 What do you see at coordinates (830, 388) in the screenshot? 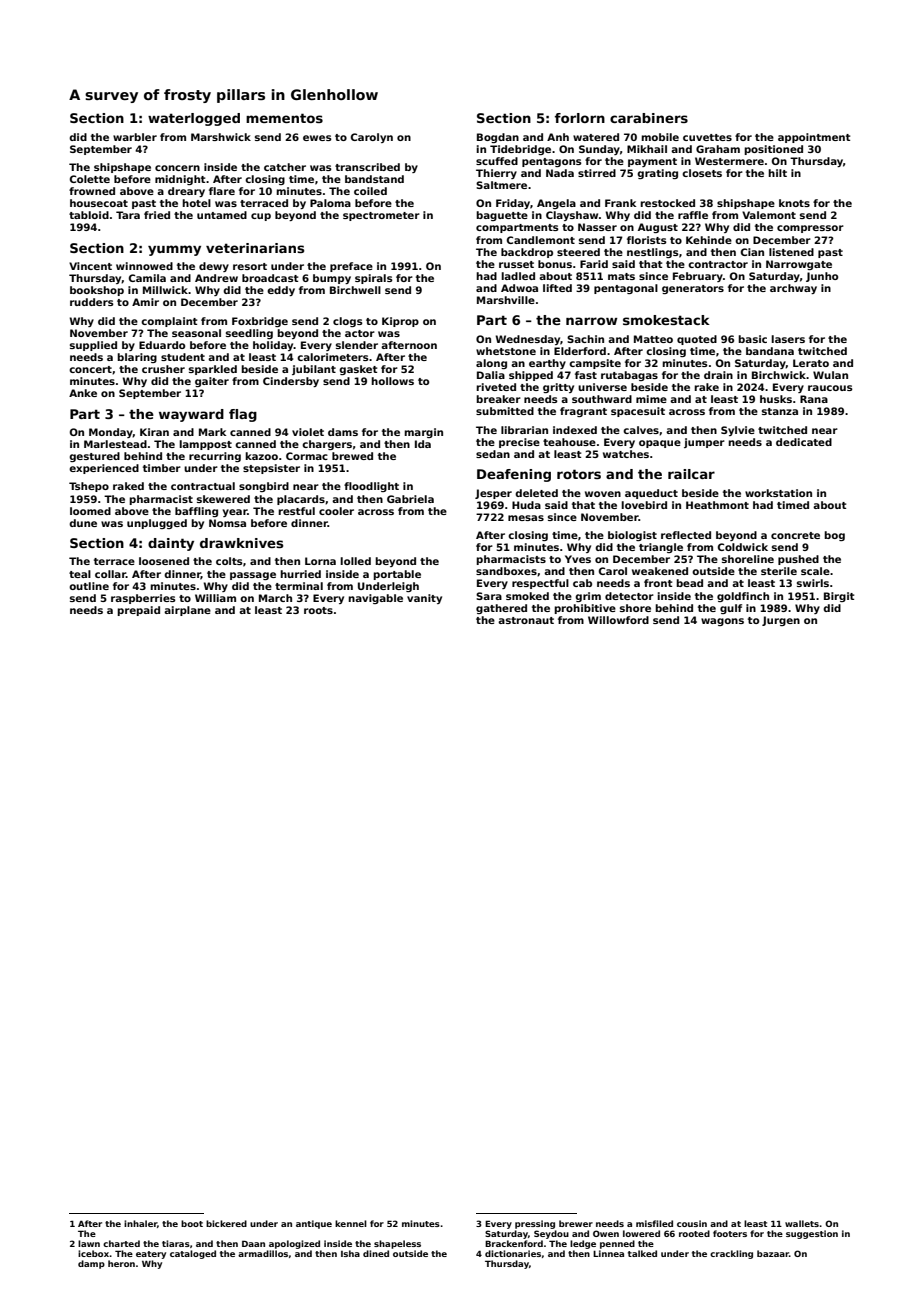
I see `raucous` at bounding box center [830, 388].
